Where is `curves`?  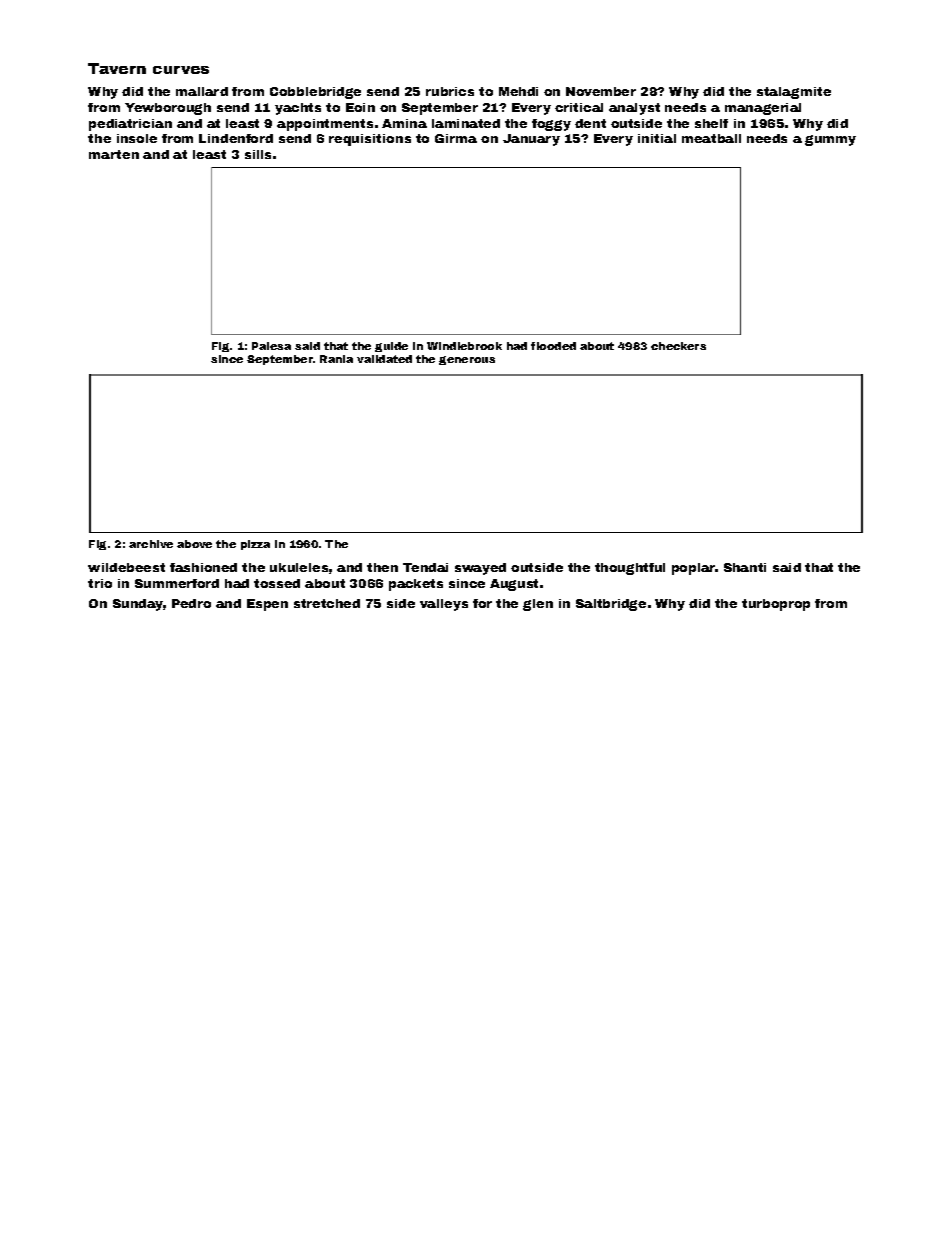 curves is located at coordinates (181, 70).
